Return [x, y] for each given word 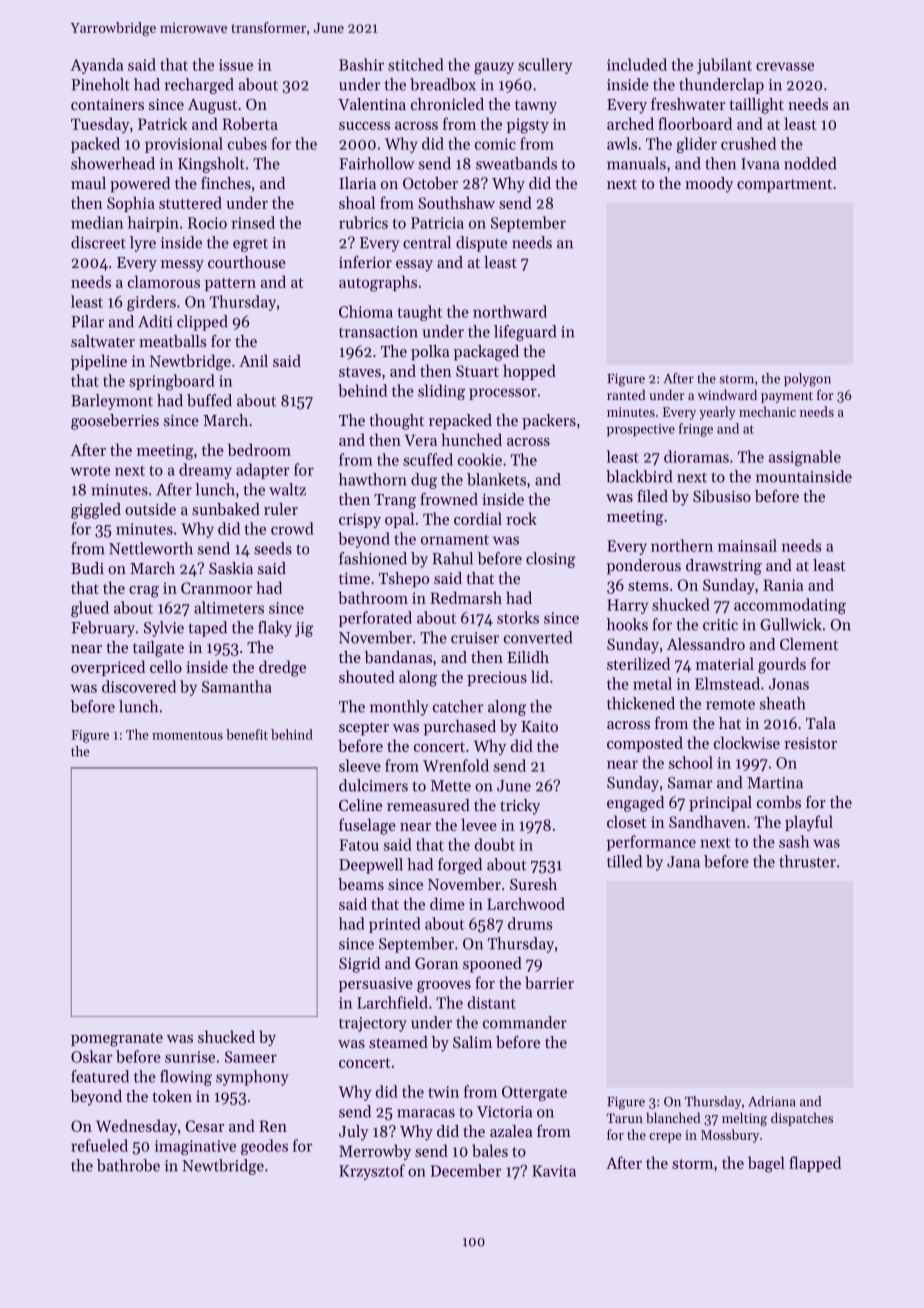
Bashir [361, 64]
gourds [782, 665]
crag [144, 592]
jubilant [724, 66]
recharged [199, 86]
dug [424, 481]
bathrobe [128, 1165]
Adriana [772, 1101]
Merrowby [375, 1152]
